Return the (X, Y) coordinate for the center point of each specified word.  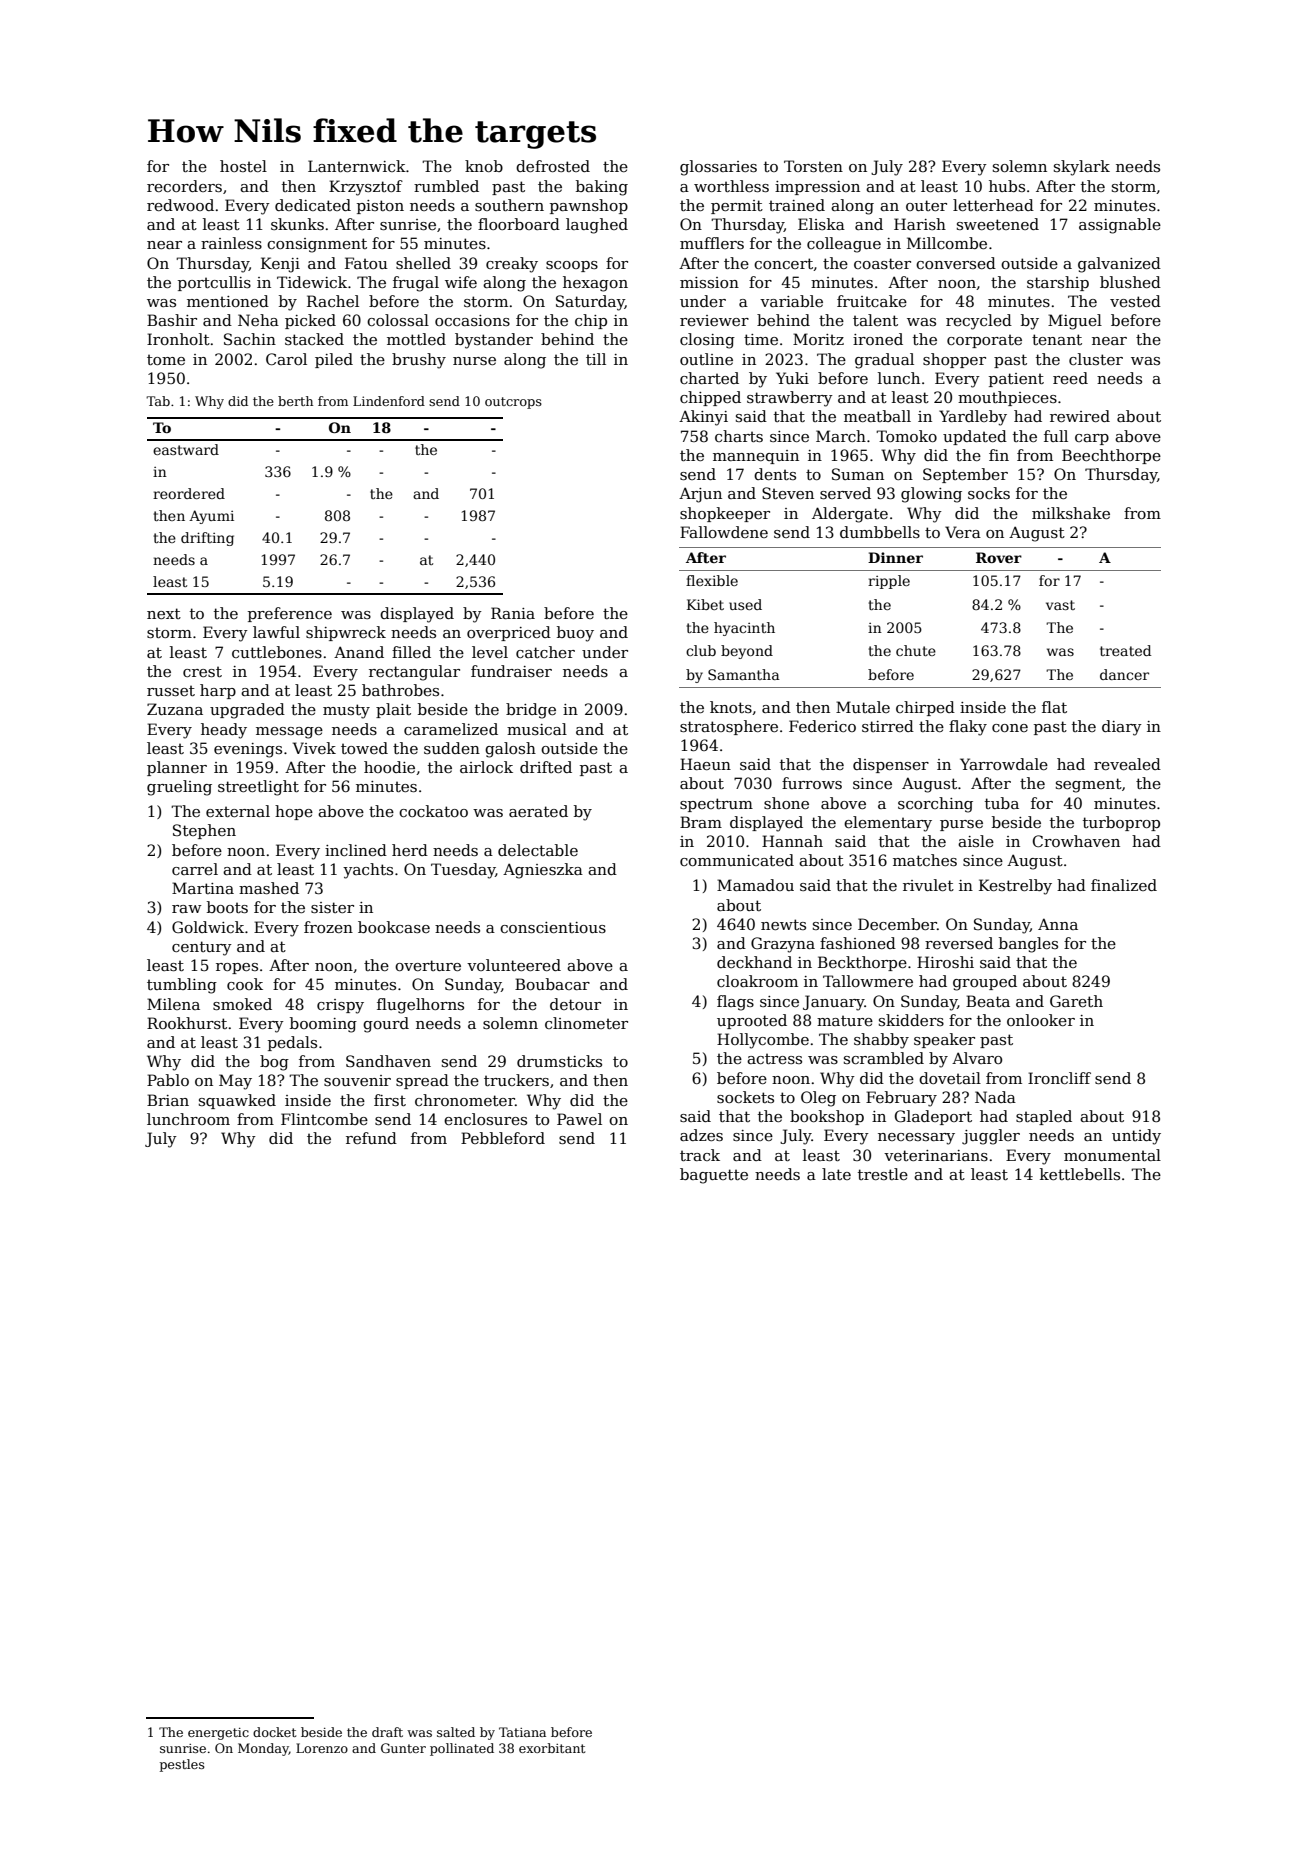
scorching (935, 805)
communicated (737, 860)
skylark (1082, 168)
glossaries (718, 168)
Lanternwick (357, 166)
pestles (182, 1765)
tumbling (182, 986)
